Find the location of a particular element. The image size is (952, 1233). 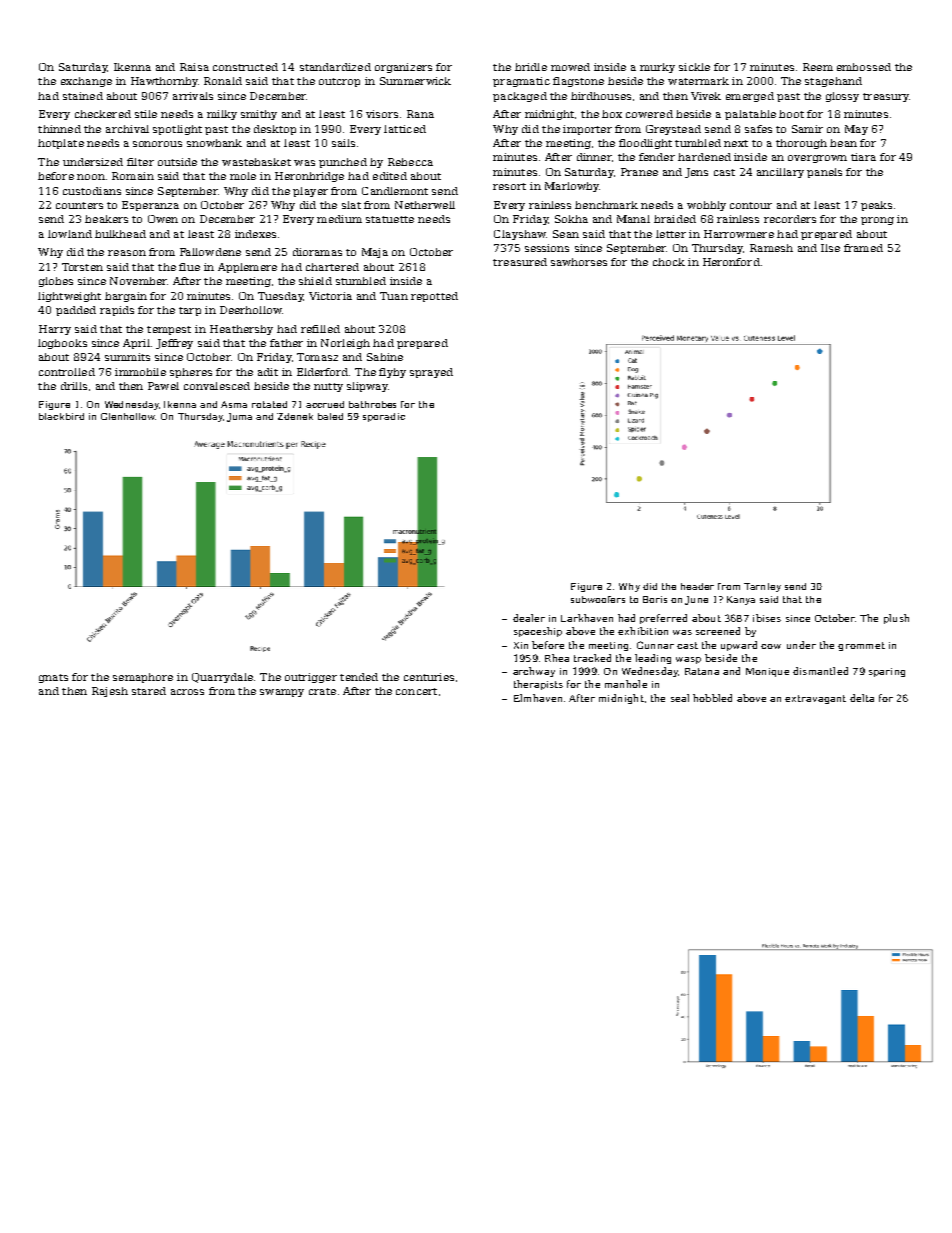

sprayed is located at coordinates (431, 373).
